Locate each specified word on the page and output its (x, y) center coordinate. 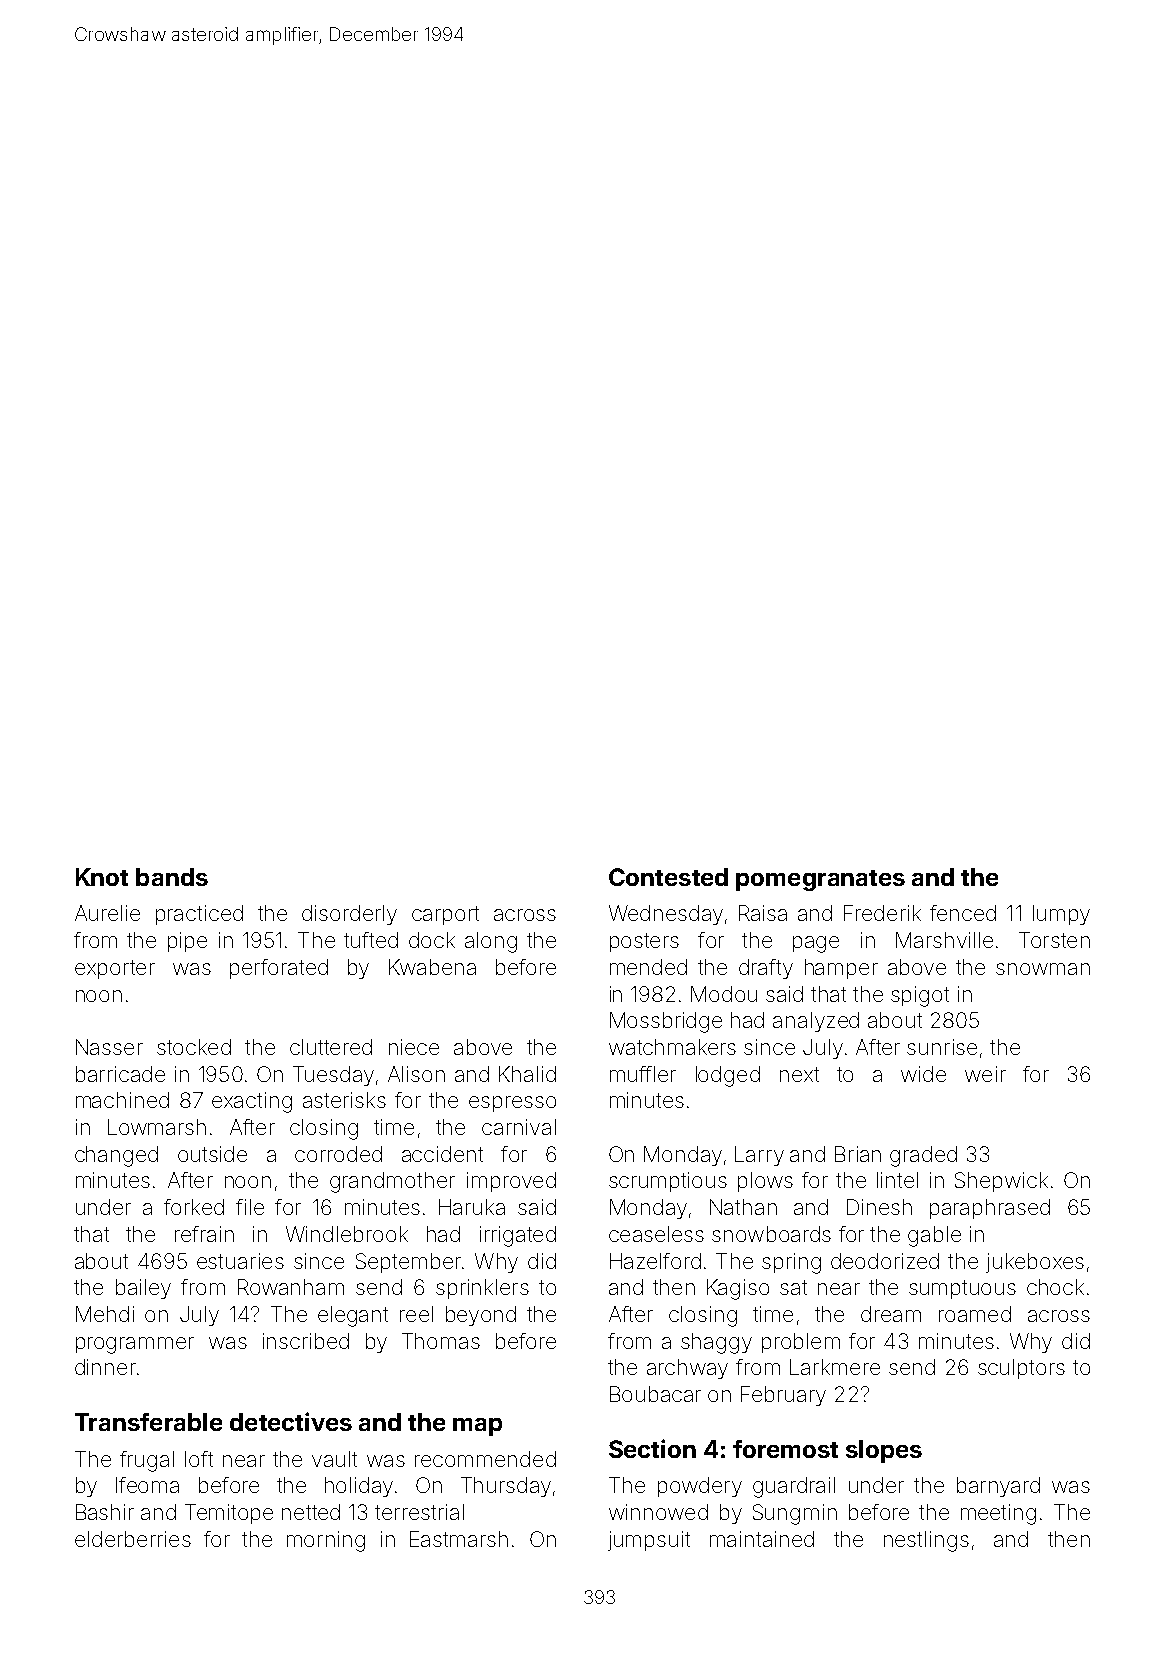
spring (791, 1263)
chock (1055, 1287)
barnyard (998, 1487)
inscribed (306, 1341)
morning (326, 1541)
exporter (115, 969)
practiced (199, 915)
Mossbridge (666, 1022)
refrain (204, 1234)
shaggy (716, 1343)
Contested (668, 877)
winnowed (658, 1512)
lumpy (1061, 915)
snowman (1043, 969)
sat (793, 1287)
